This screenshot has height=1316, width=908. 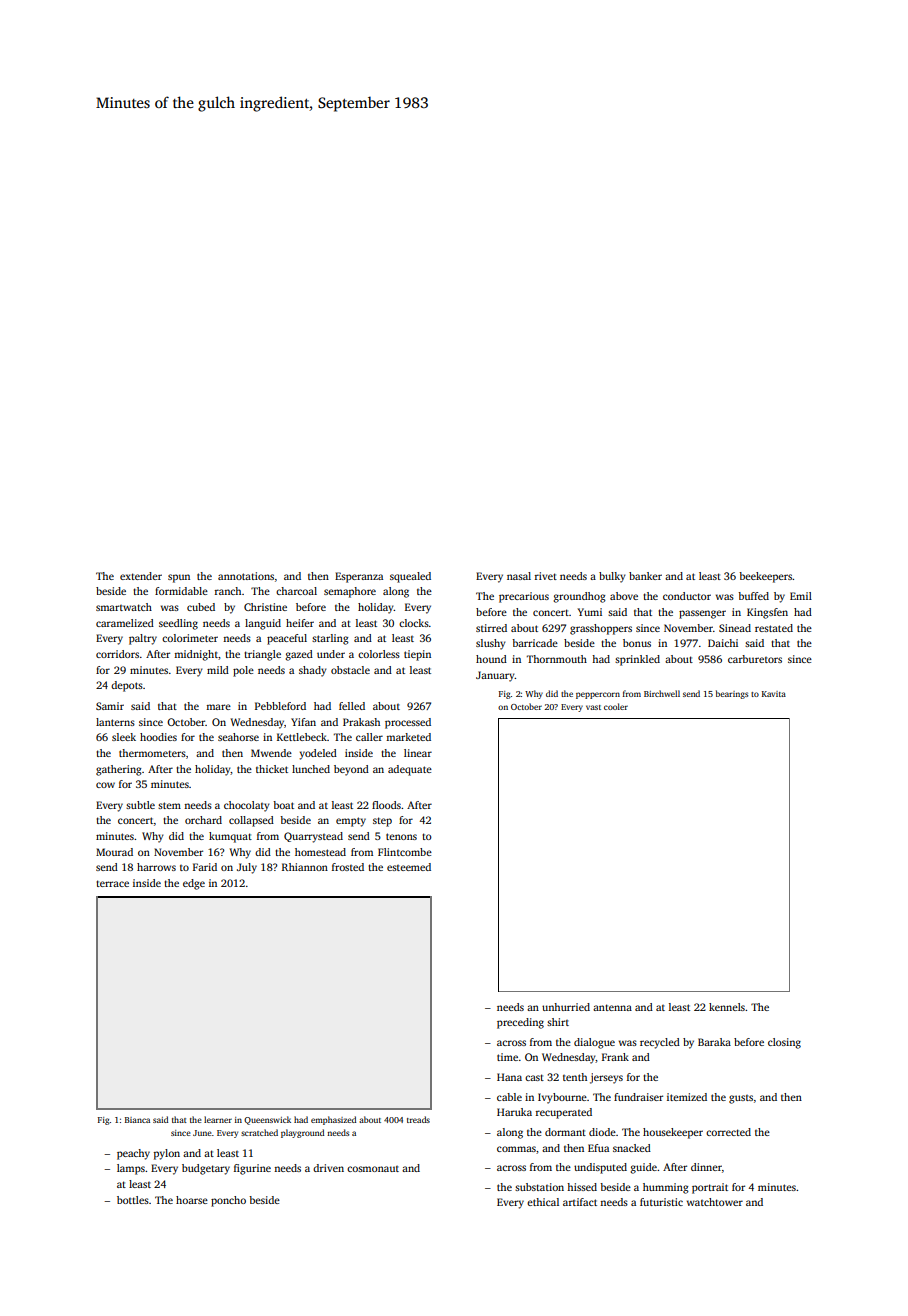 What do you see at coordinates (137, 1120) in the screenshot?
I see `Bianca` at bounding box center [137, 1120].
